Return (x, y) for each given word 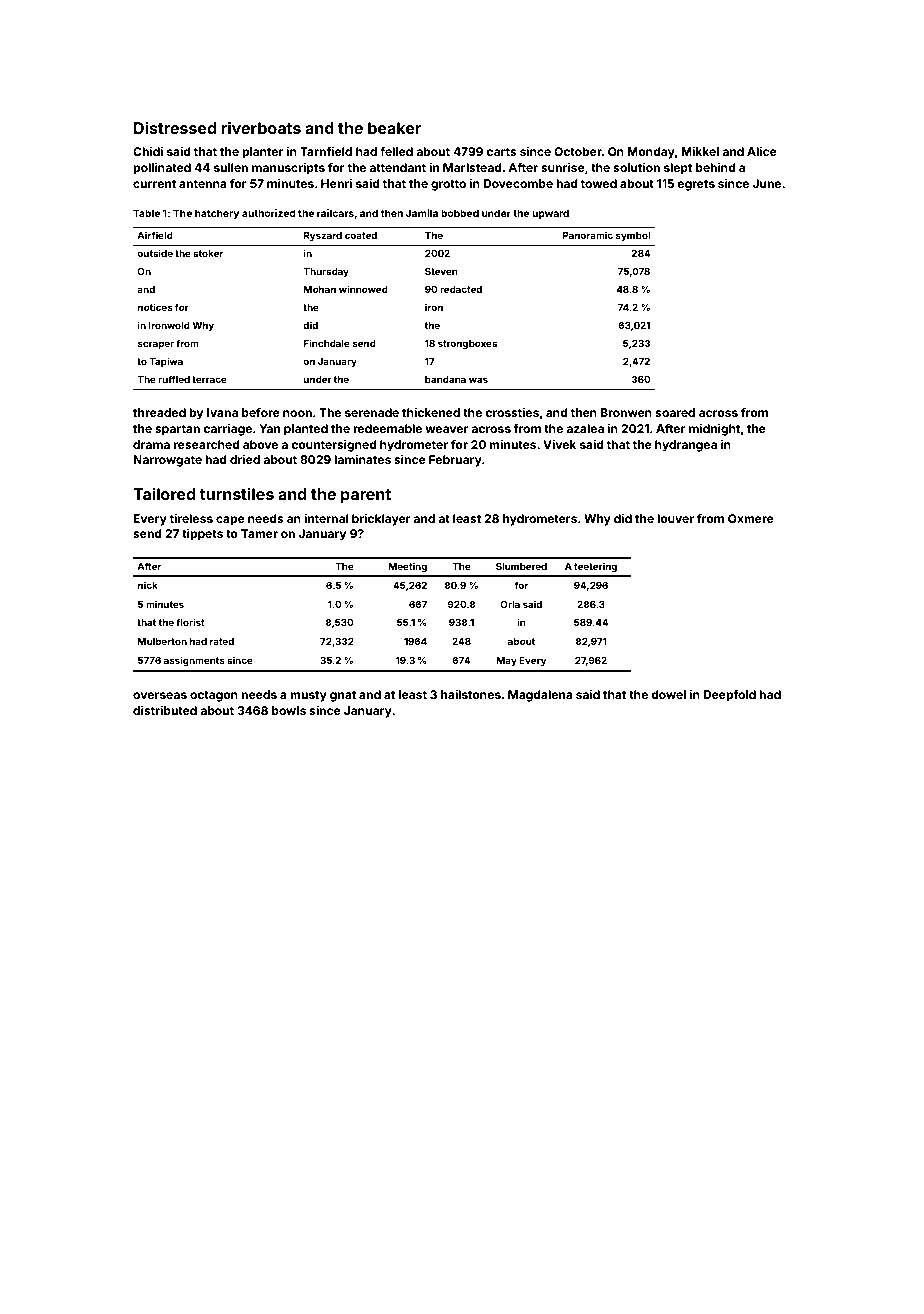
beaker (394, 128)
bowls (289, 710)
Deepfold (729, 696)
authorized (268, 213)
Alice (762, 151)
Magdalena (540, 696)
